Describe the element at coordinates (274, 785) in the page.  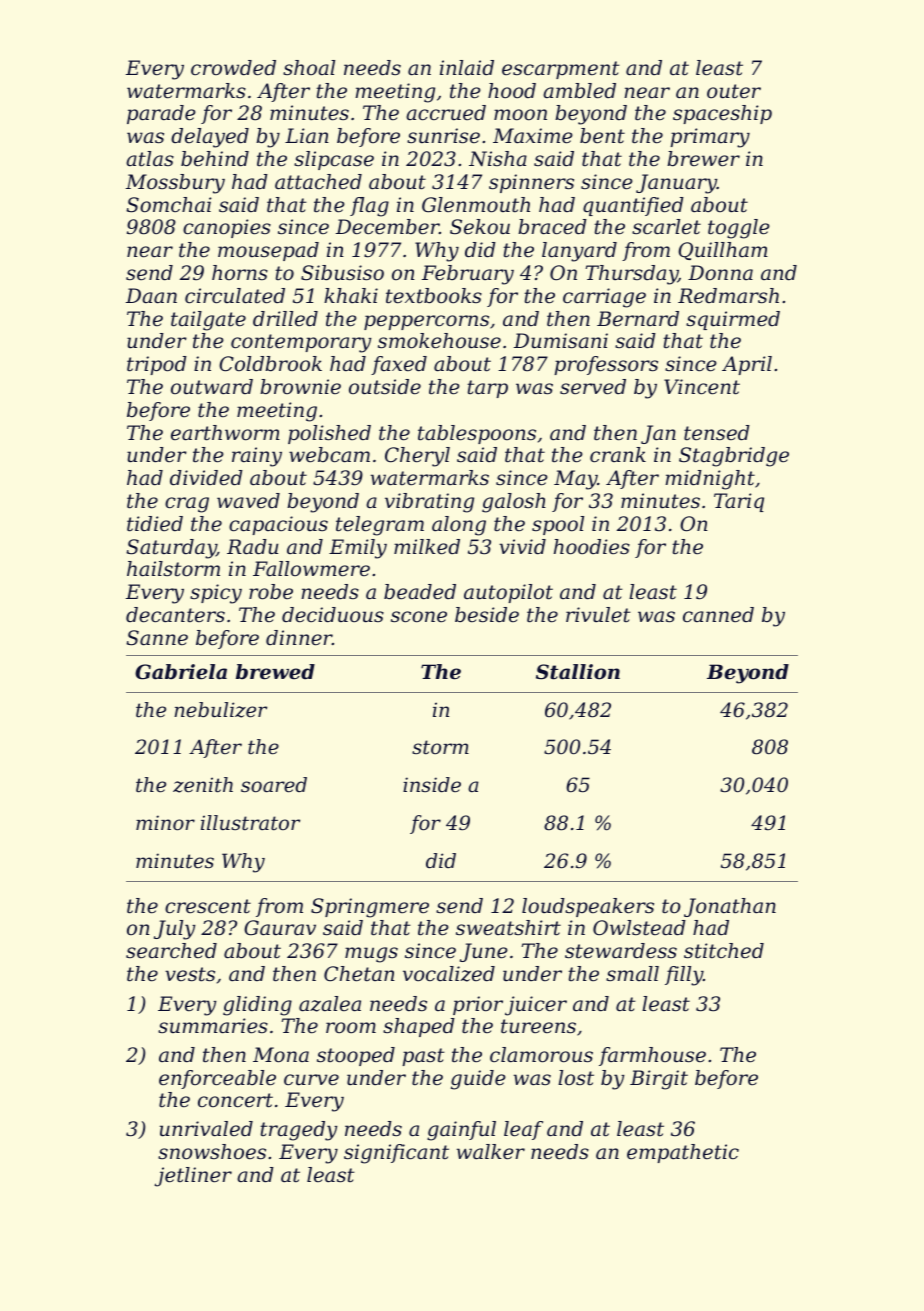
I see `soared` at that location.
